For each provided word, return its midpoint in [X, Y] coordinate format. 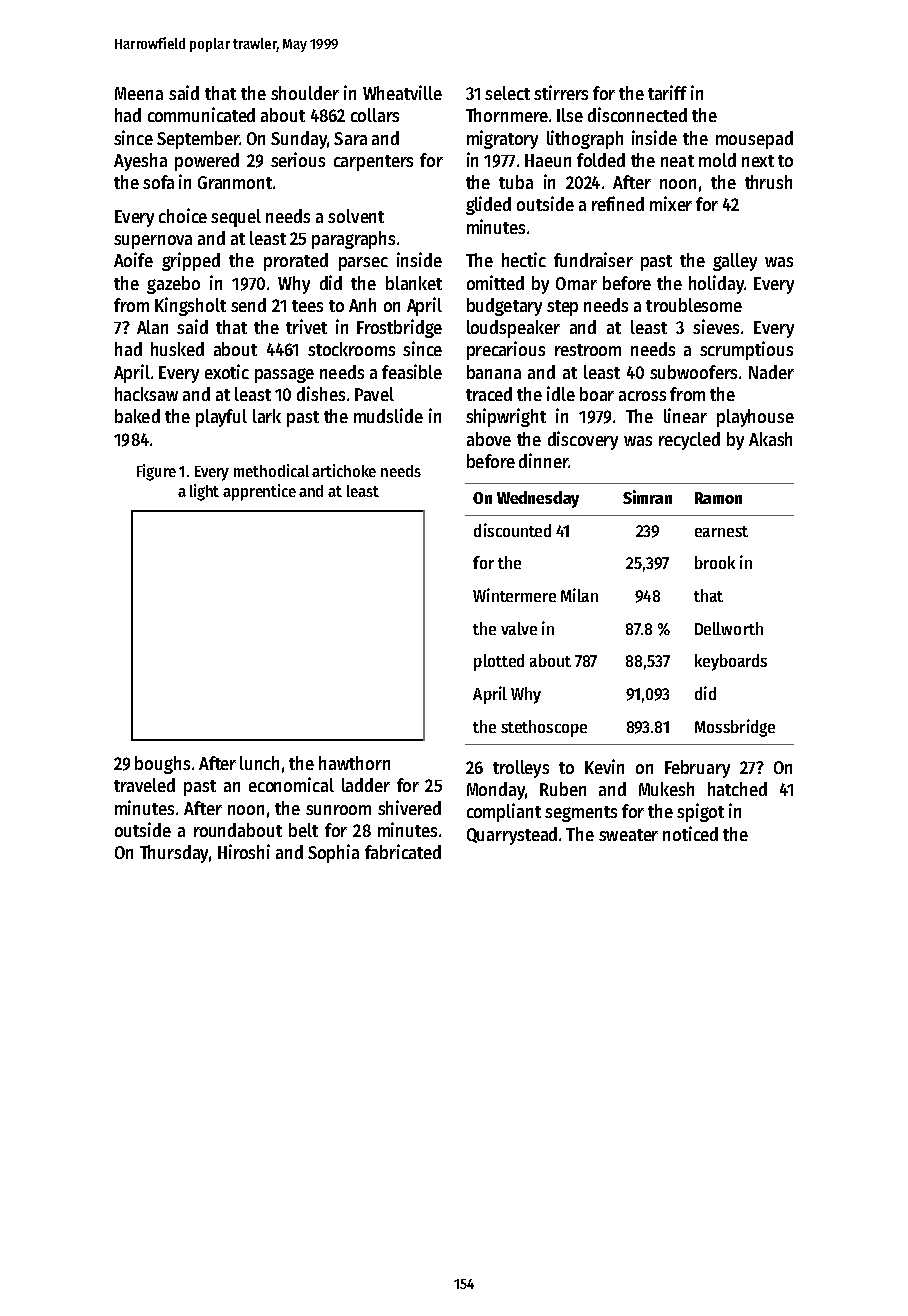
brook [715, 562]
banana [494, 372]
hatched [737, 789]
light [204, 492]
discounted [512, 530]
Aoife [133, 259]
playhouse [755, 418]
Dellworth [729, 628]
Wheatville [402, 92]
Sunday [299, 140]
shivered [409, 807]
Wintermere [514, 595]
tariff [667, 92]
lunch [259, 763]
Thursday [174, 854]
